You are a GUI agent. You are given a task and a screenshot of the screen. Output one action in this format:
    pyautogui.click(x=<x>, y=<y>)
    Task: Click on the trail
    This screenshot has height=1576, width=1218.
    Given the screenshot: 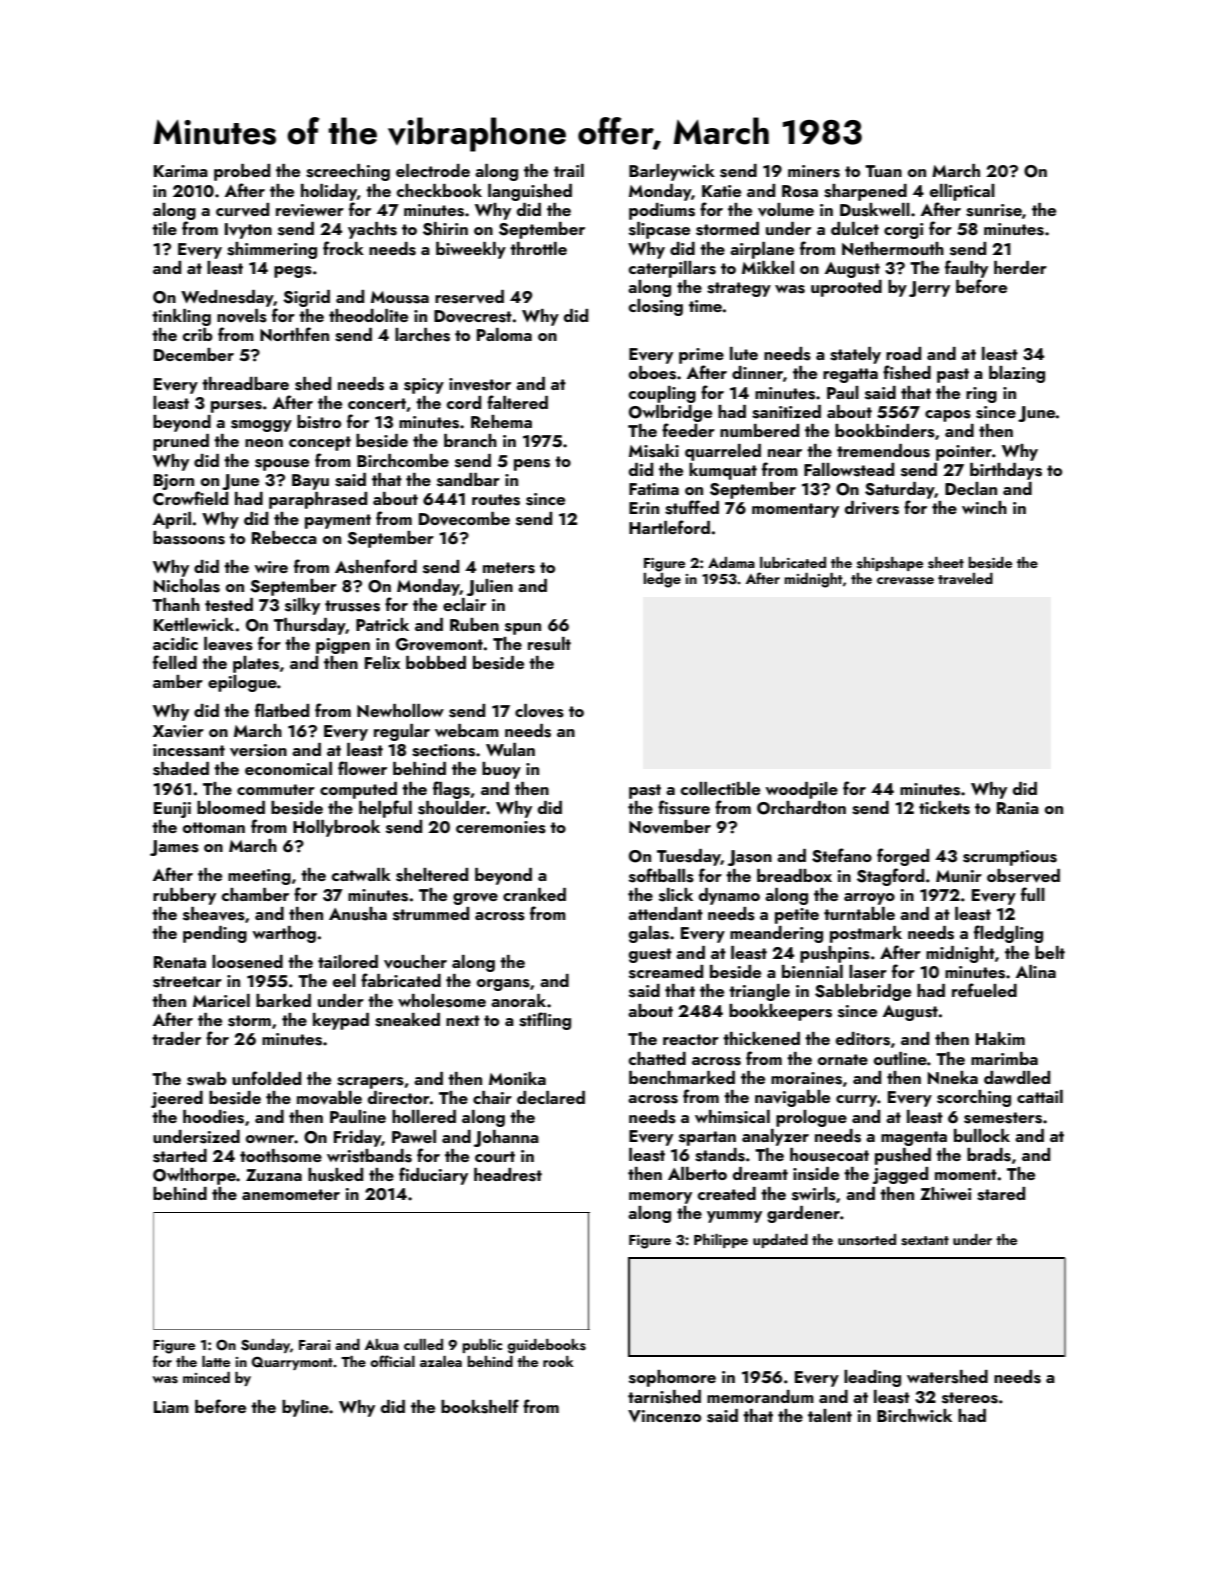 What is the action you would take?
    pyautogui.click(x=569, y=170)
